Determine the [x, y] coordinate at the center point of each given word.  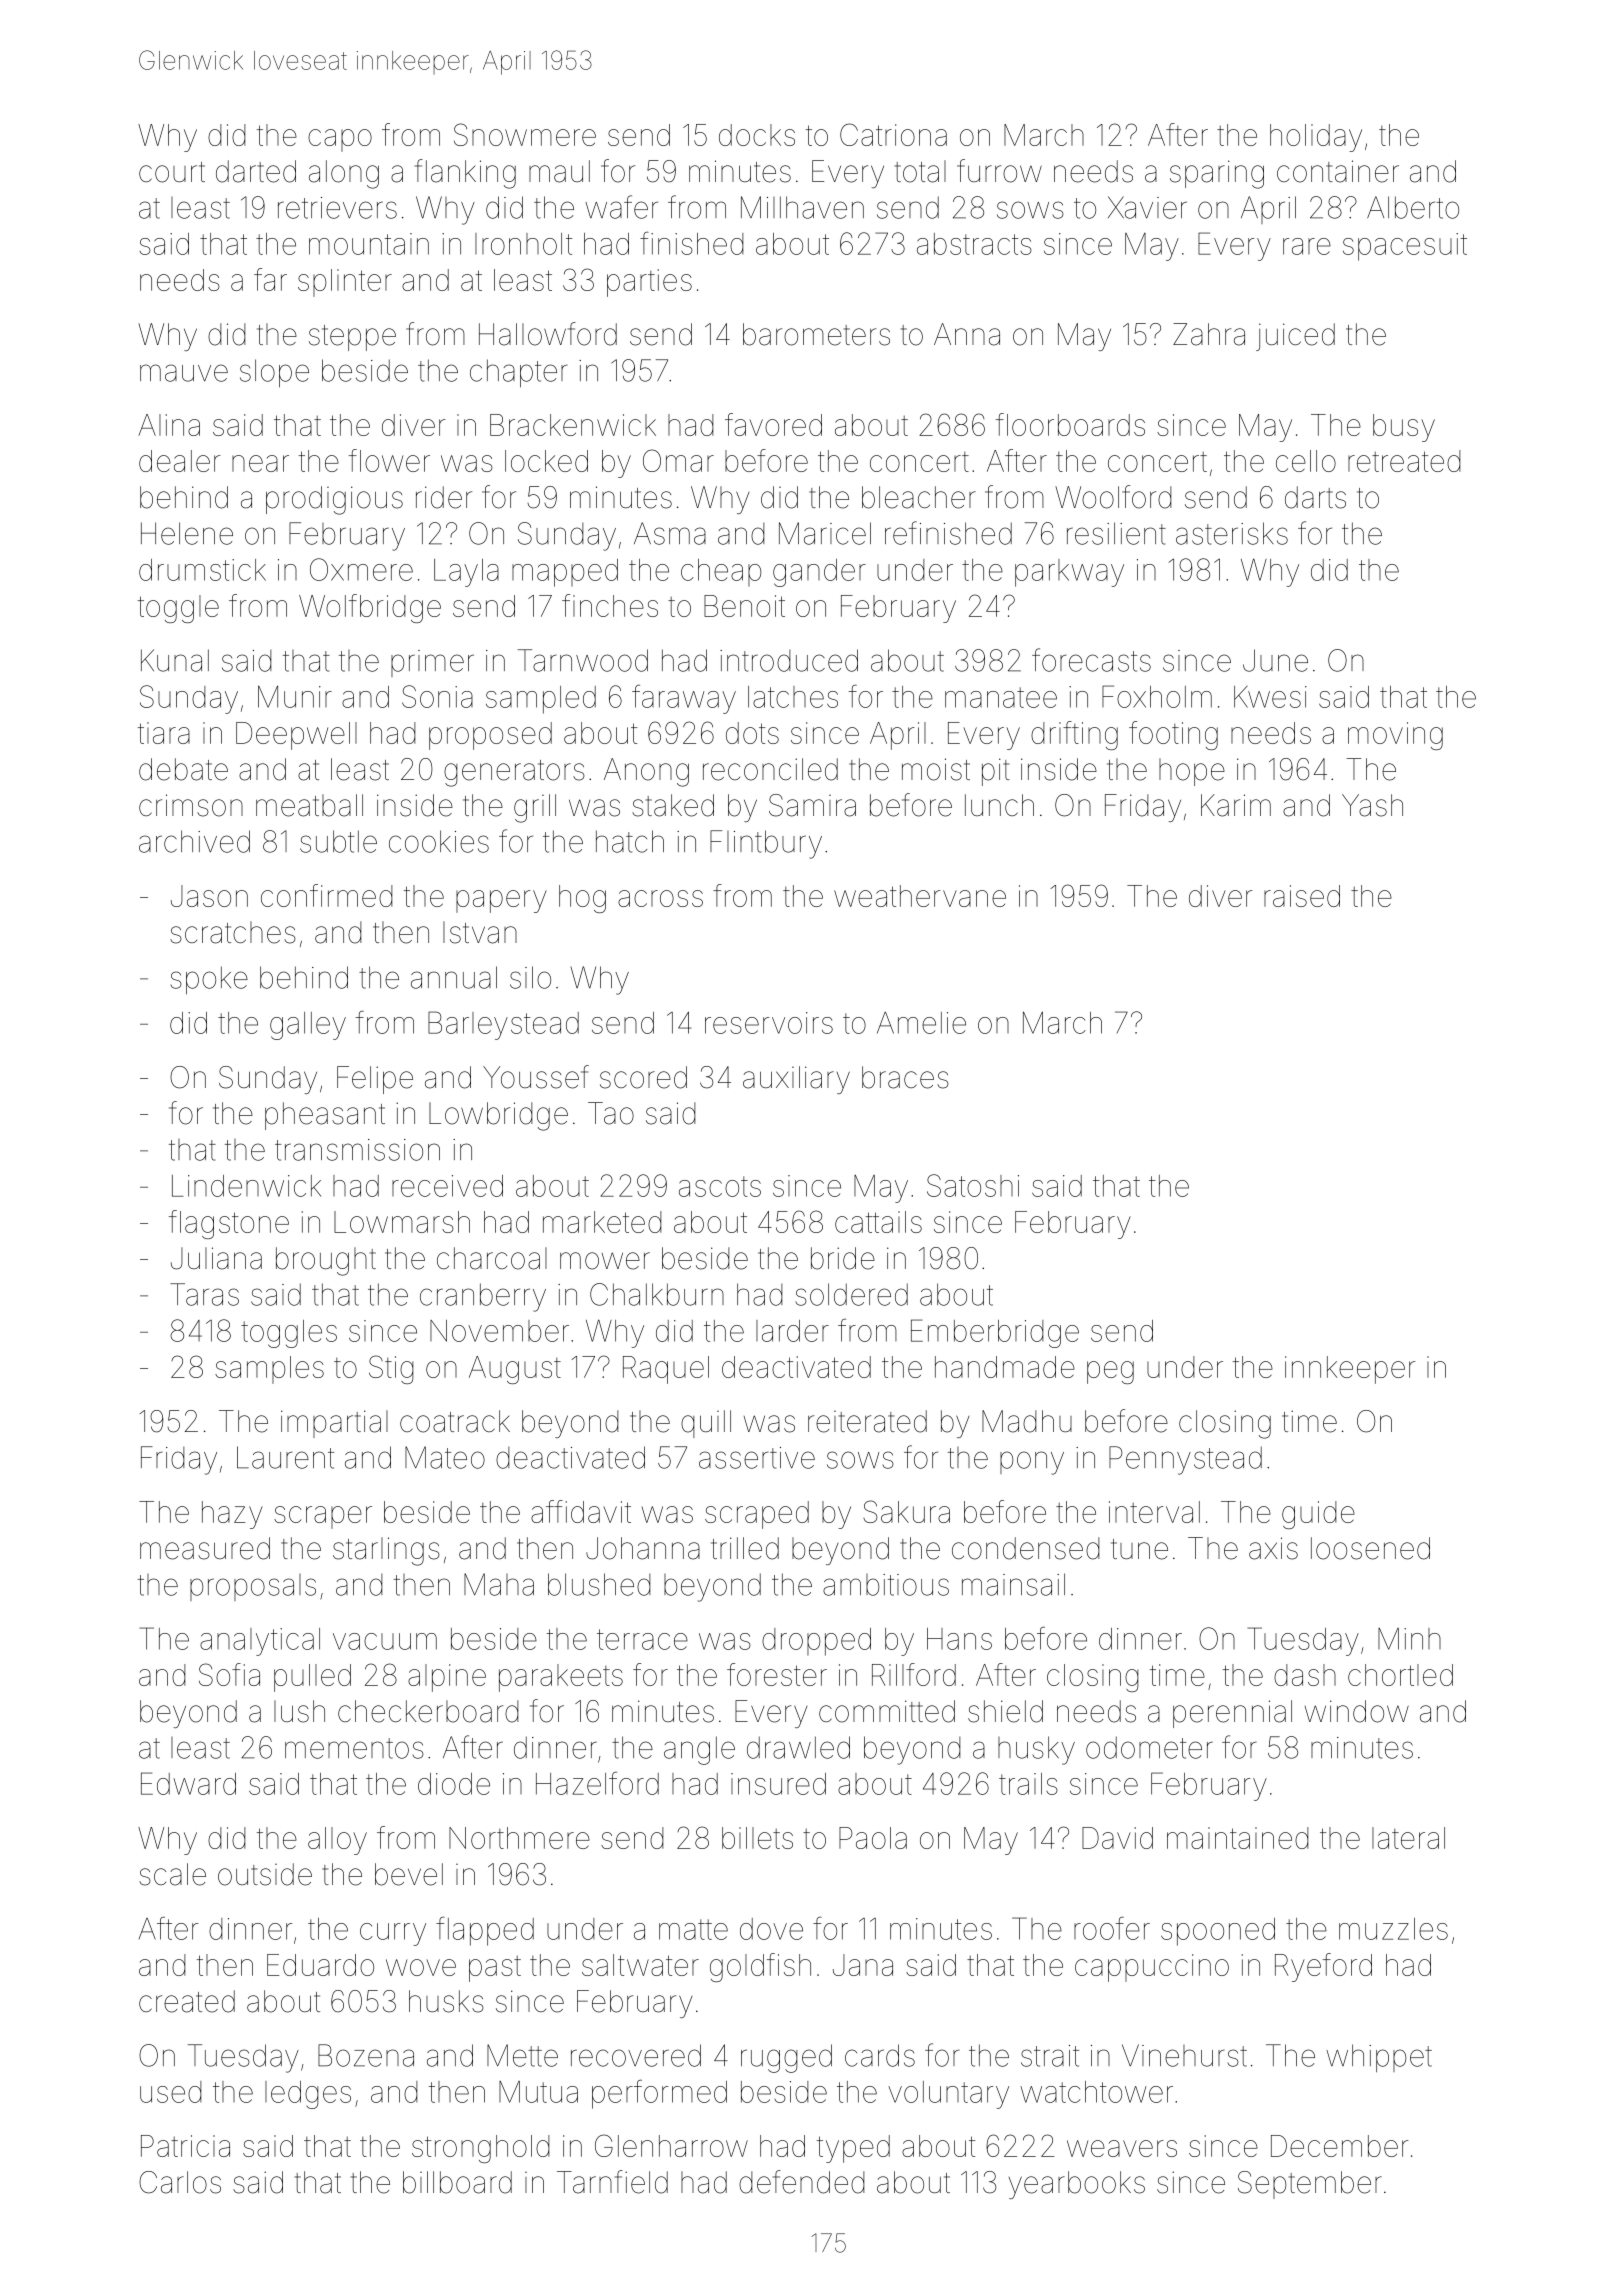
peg [1110, 1372]
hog [582, 899]
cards [880, 2055]
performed [659, 2094]
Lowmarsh [402, 1222]
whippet [1379, 2058]
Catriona [893, 134]
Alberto [1413, 207]
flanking [465, 174]
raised [1302, 896]
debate [183, 769]
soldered [851, 1294]
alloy [337, 1841]
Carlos [180, 2182]
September [1310, 2185]
